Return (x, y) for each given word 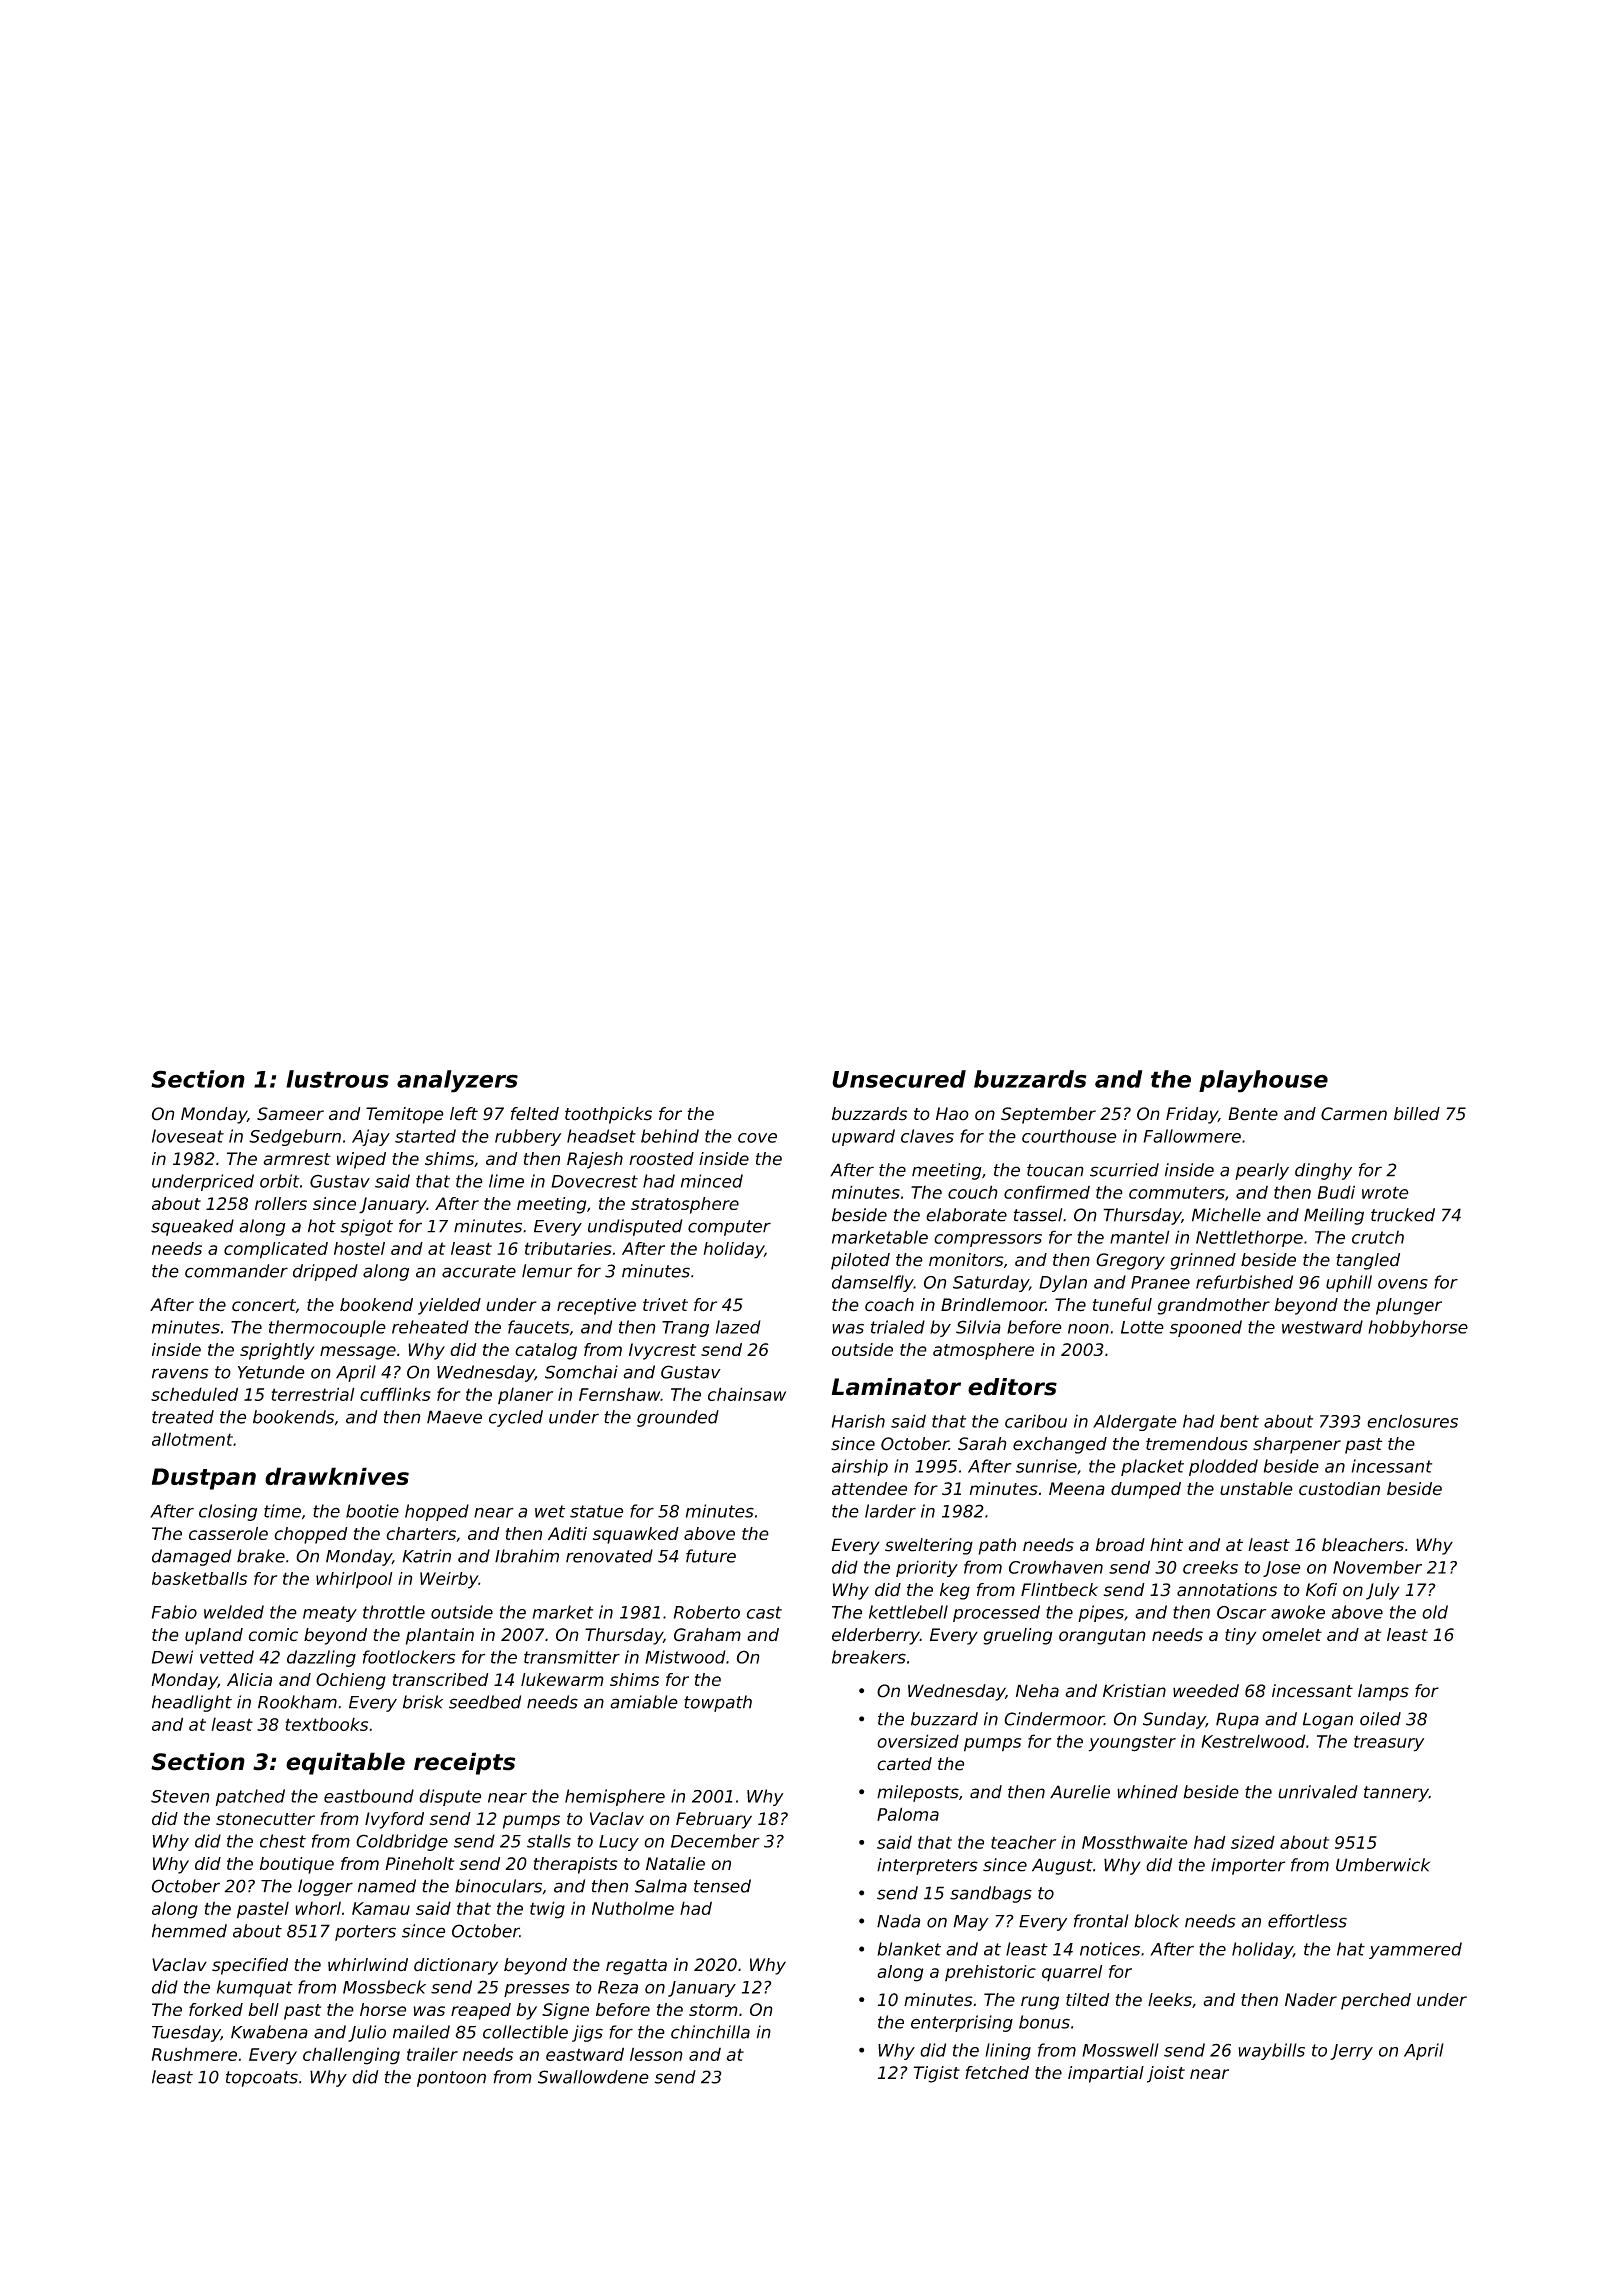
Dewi (172, 1657)
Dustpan (204, 1479)
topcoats (262, 2079)
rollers (281, 1203)
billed (1417, 1114)
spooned (1205, 1328)
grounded (678, 1418)
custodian (1339, 1489)
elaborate (966, 1215)
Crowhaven (1056, 1567)
